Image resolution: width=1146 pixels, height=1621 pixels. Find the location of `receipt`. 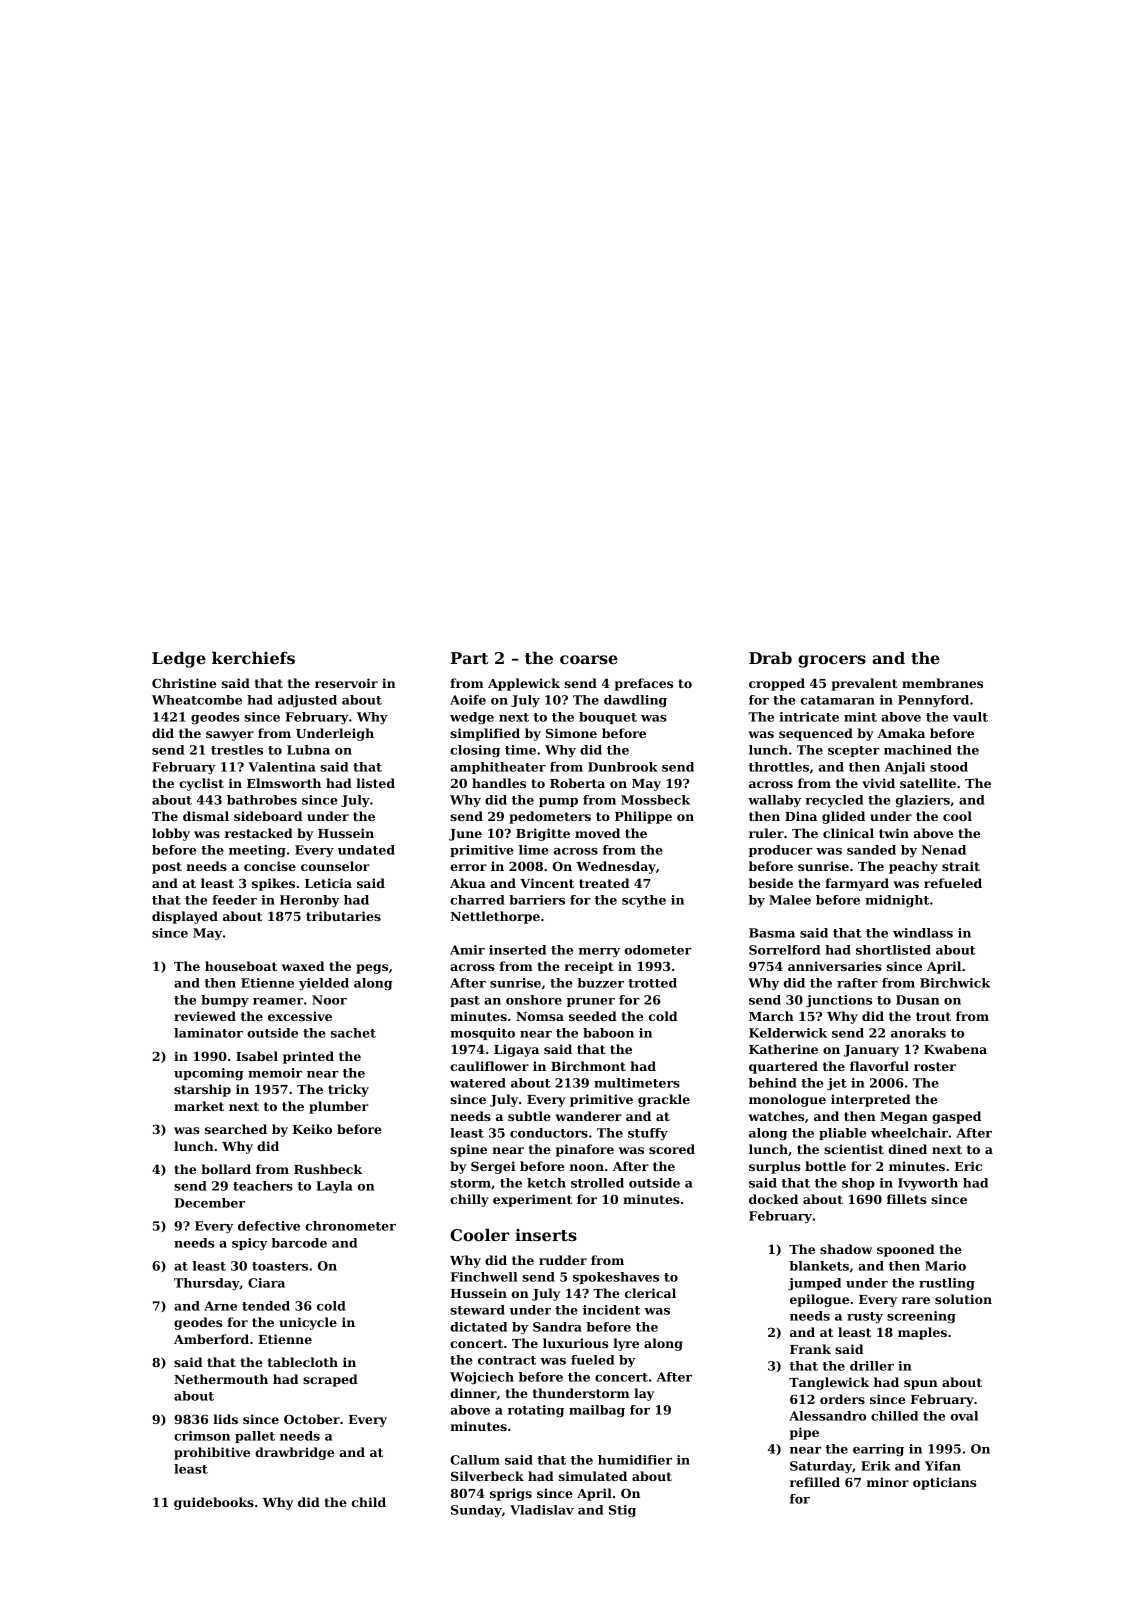

receipt is located at coordinates (589, 967).
